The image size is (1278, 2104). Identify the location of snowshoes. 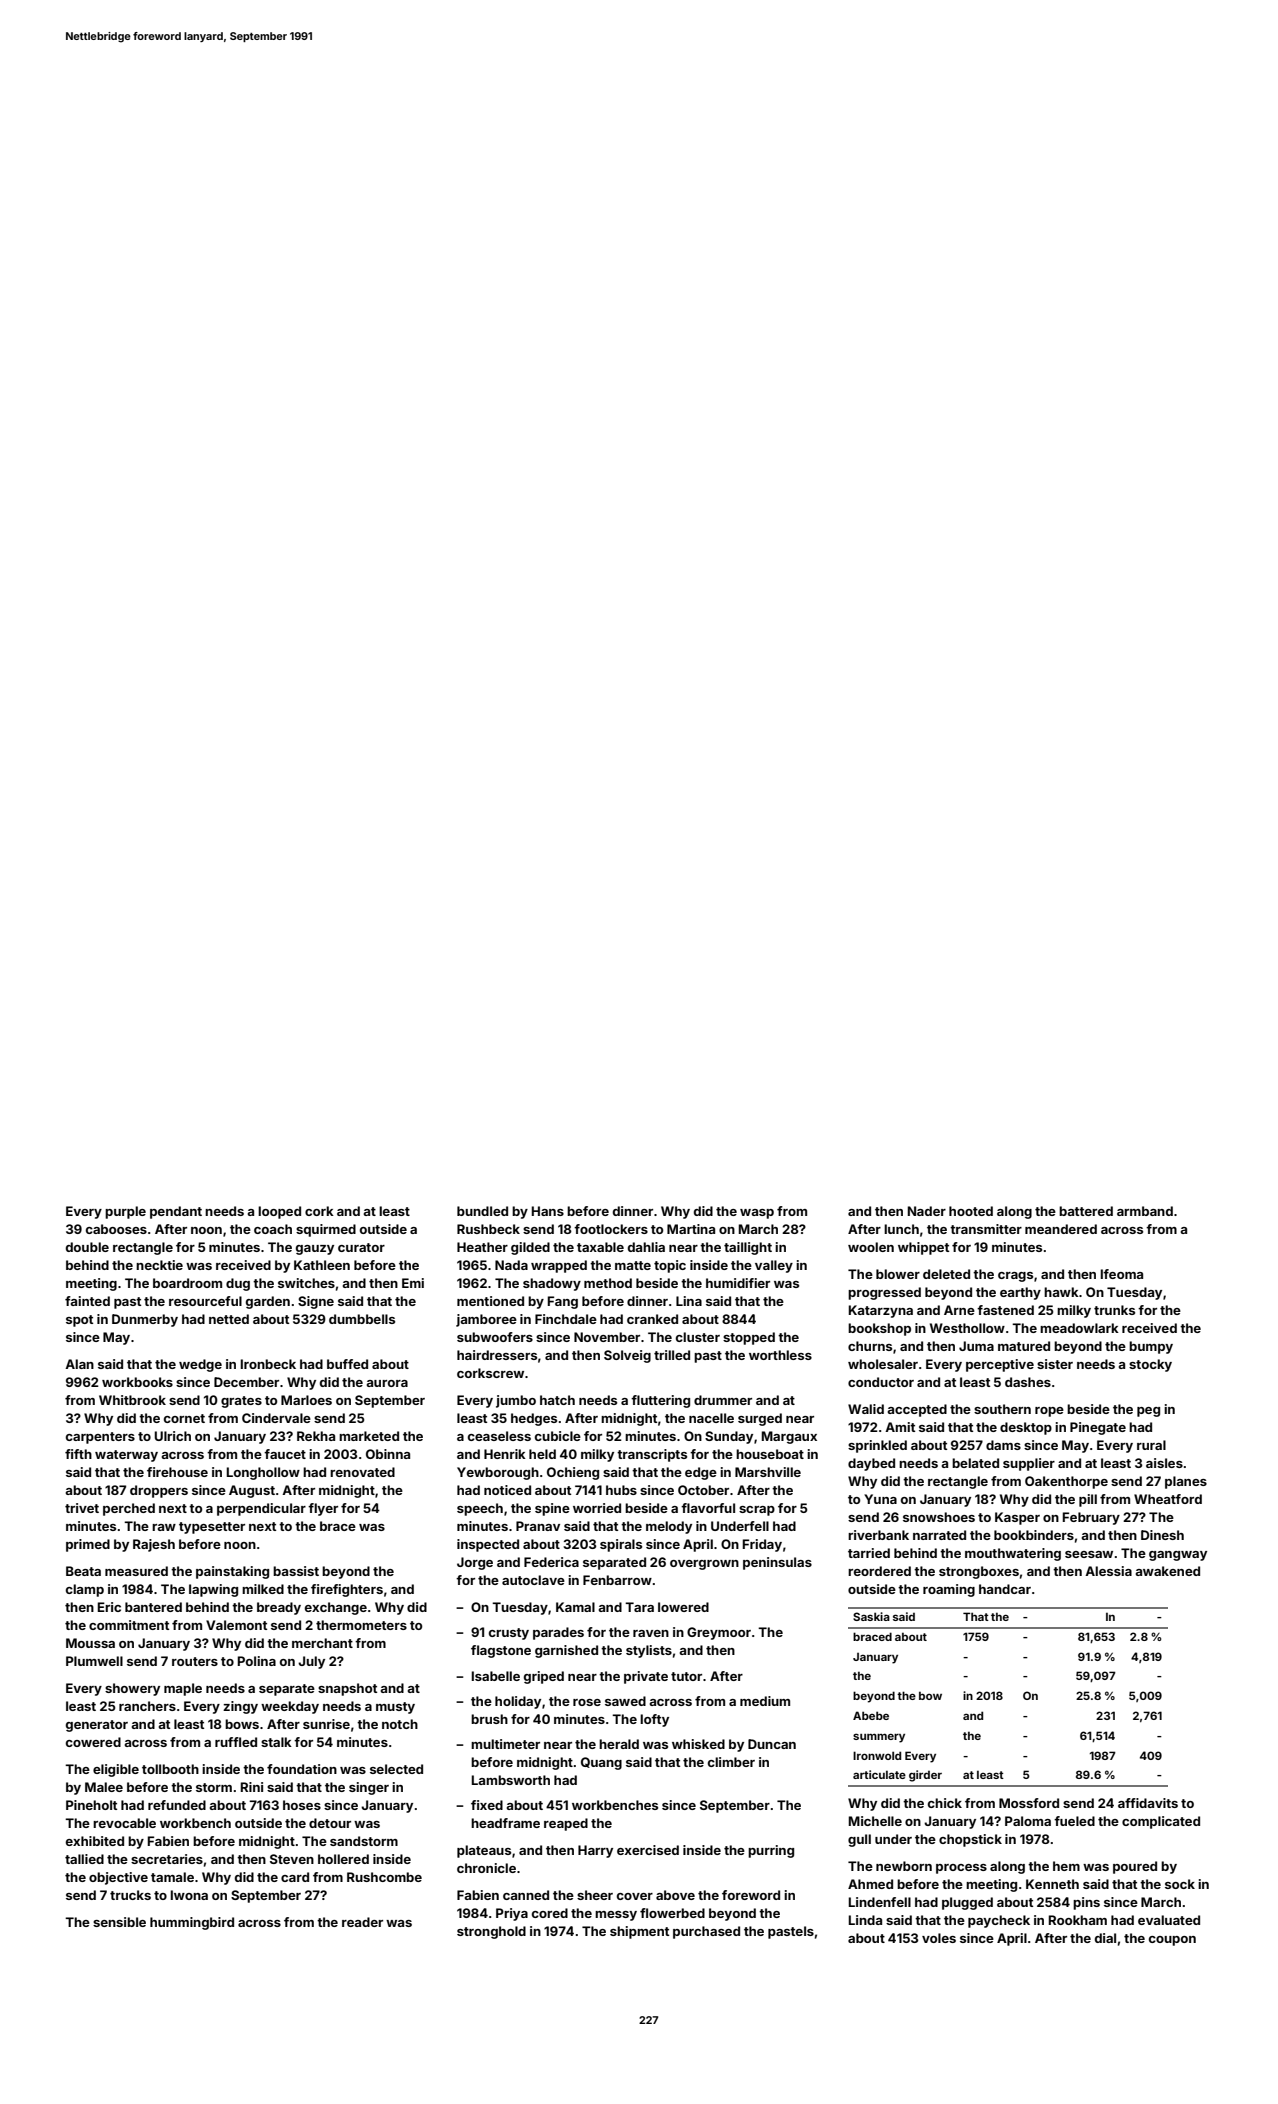
(939, 1517).
